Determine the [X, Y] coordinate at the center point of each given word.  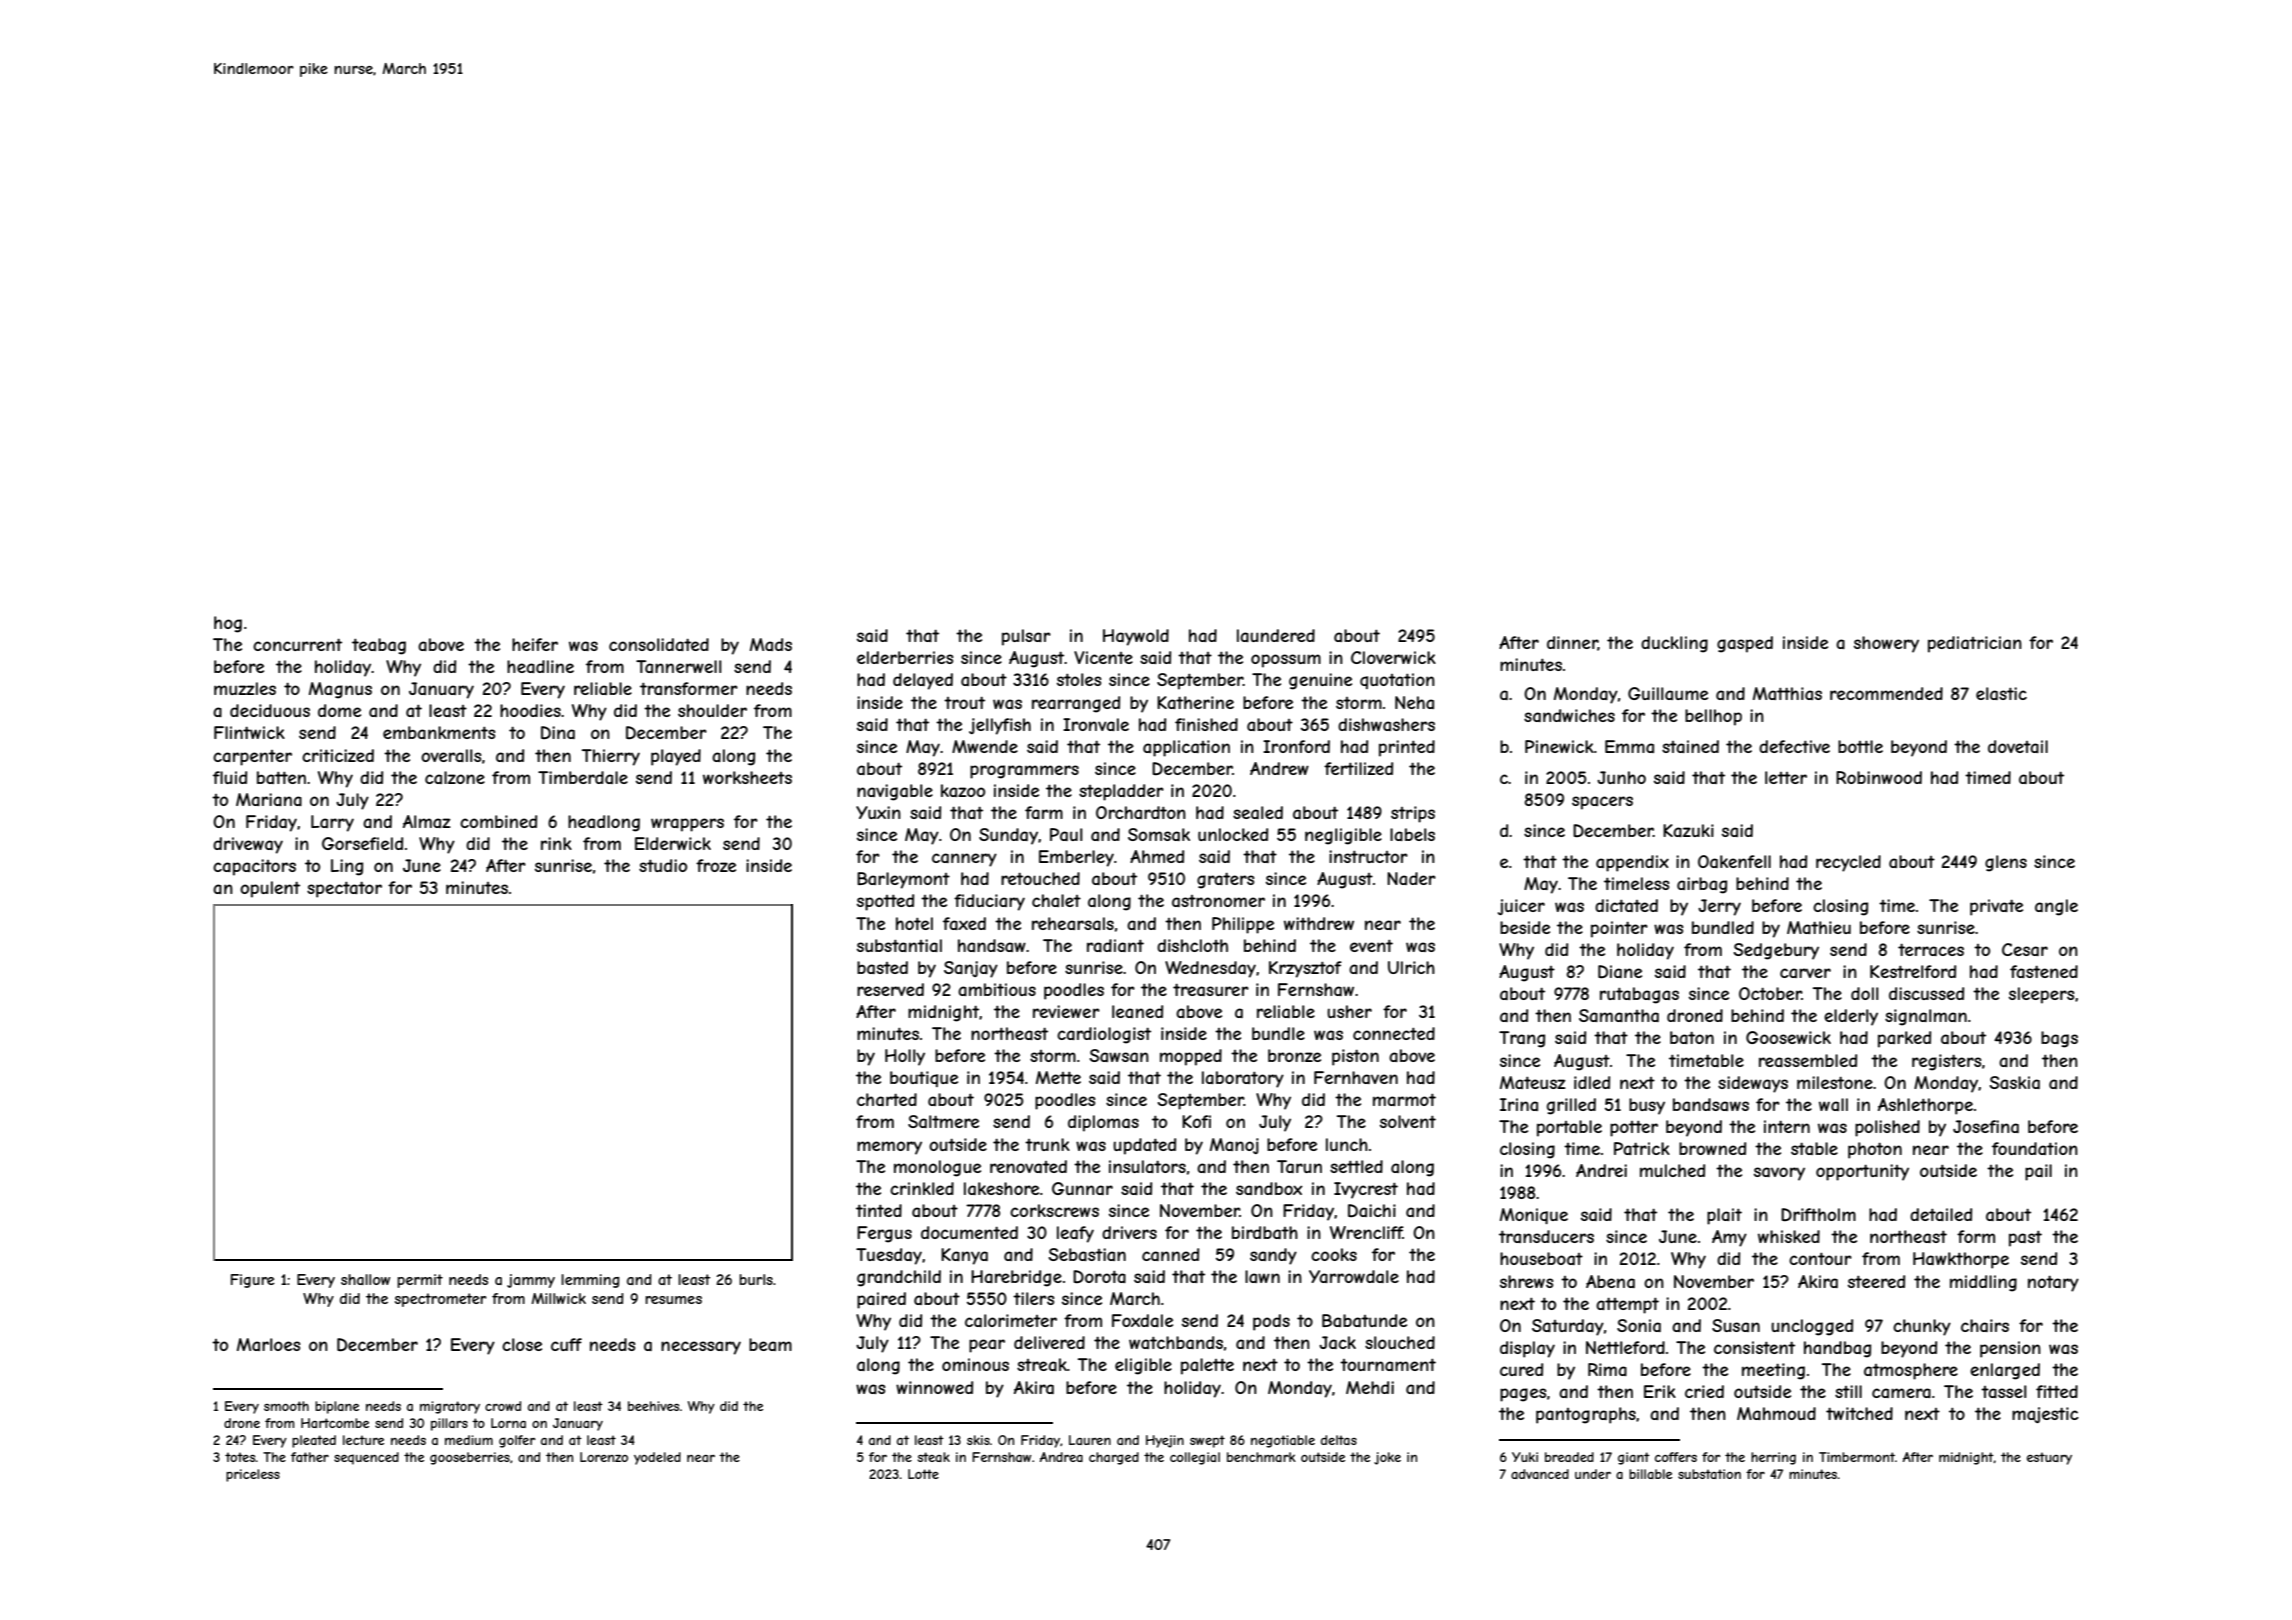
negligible [1343, 836]
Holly [905, 1057]
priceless [253, 1475]
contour [1820, 1258]
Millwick [559, 1298]
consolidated [659, 644]
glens [2006, 863]
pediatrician [1975, 644]
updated [1144, 1146]
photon [1875, 1150]
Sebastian [1087, 1254]
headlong [604, 823]
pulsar [1026, 637]
